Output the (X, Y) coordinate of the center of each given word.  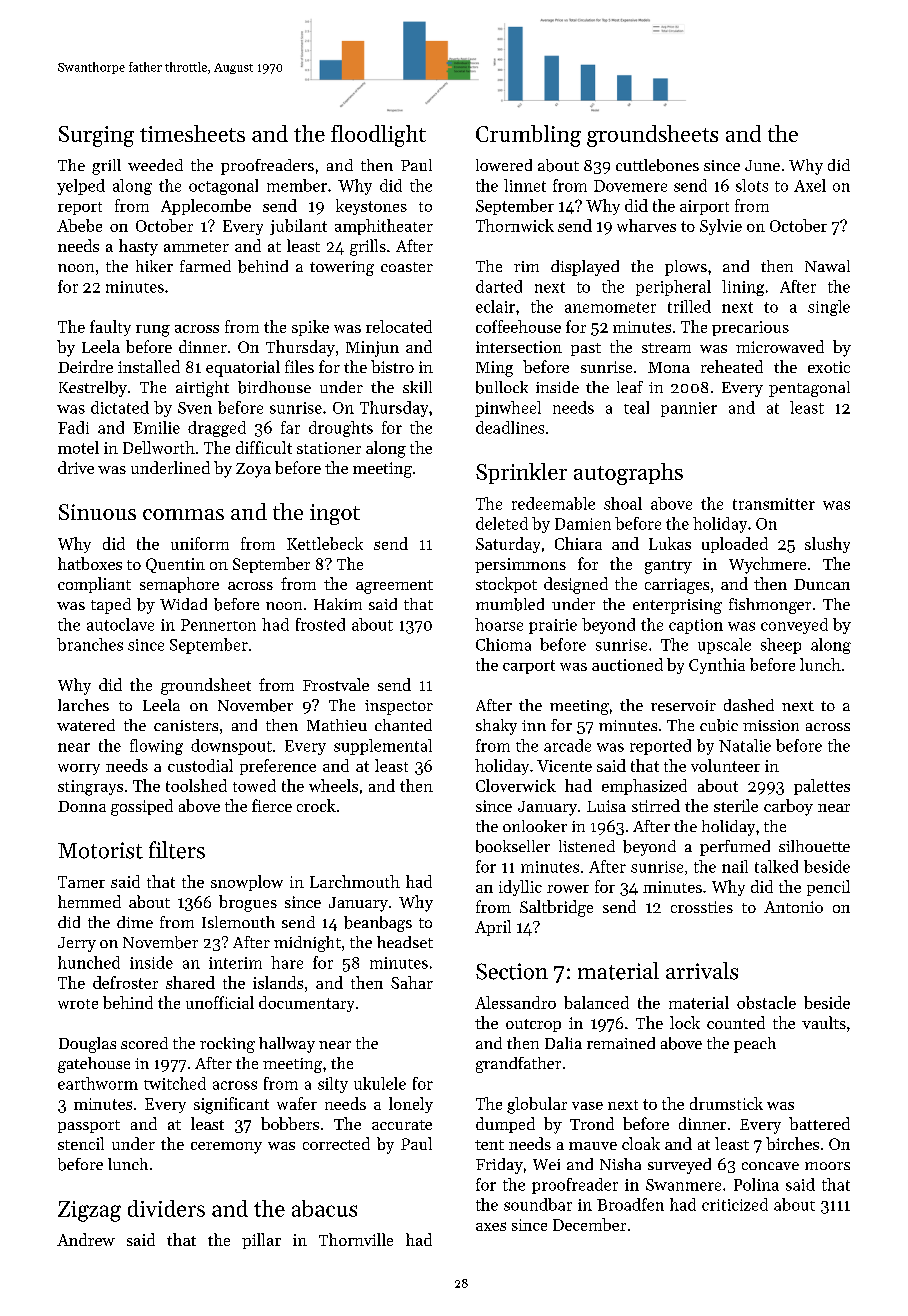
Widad (183, 604)
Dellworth (159, 447)
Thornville (356, 1239)
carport (529, 667)
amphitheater (384, 227)
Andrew (86, 1239)
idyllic (520, 888)
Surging (96, 136)
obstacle (766, 1002)
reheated (732, 366)
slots (752, 185)
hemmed (89, 901)
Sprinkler (521, 473)
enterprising (677, 606)
